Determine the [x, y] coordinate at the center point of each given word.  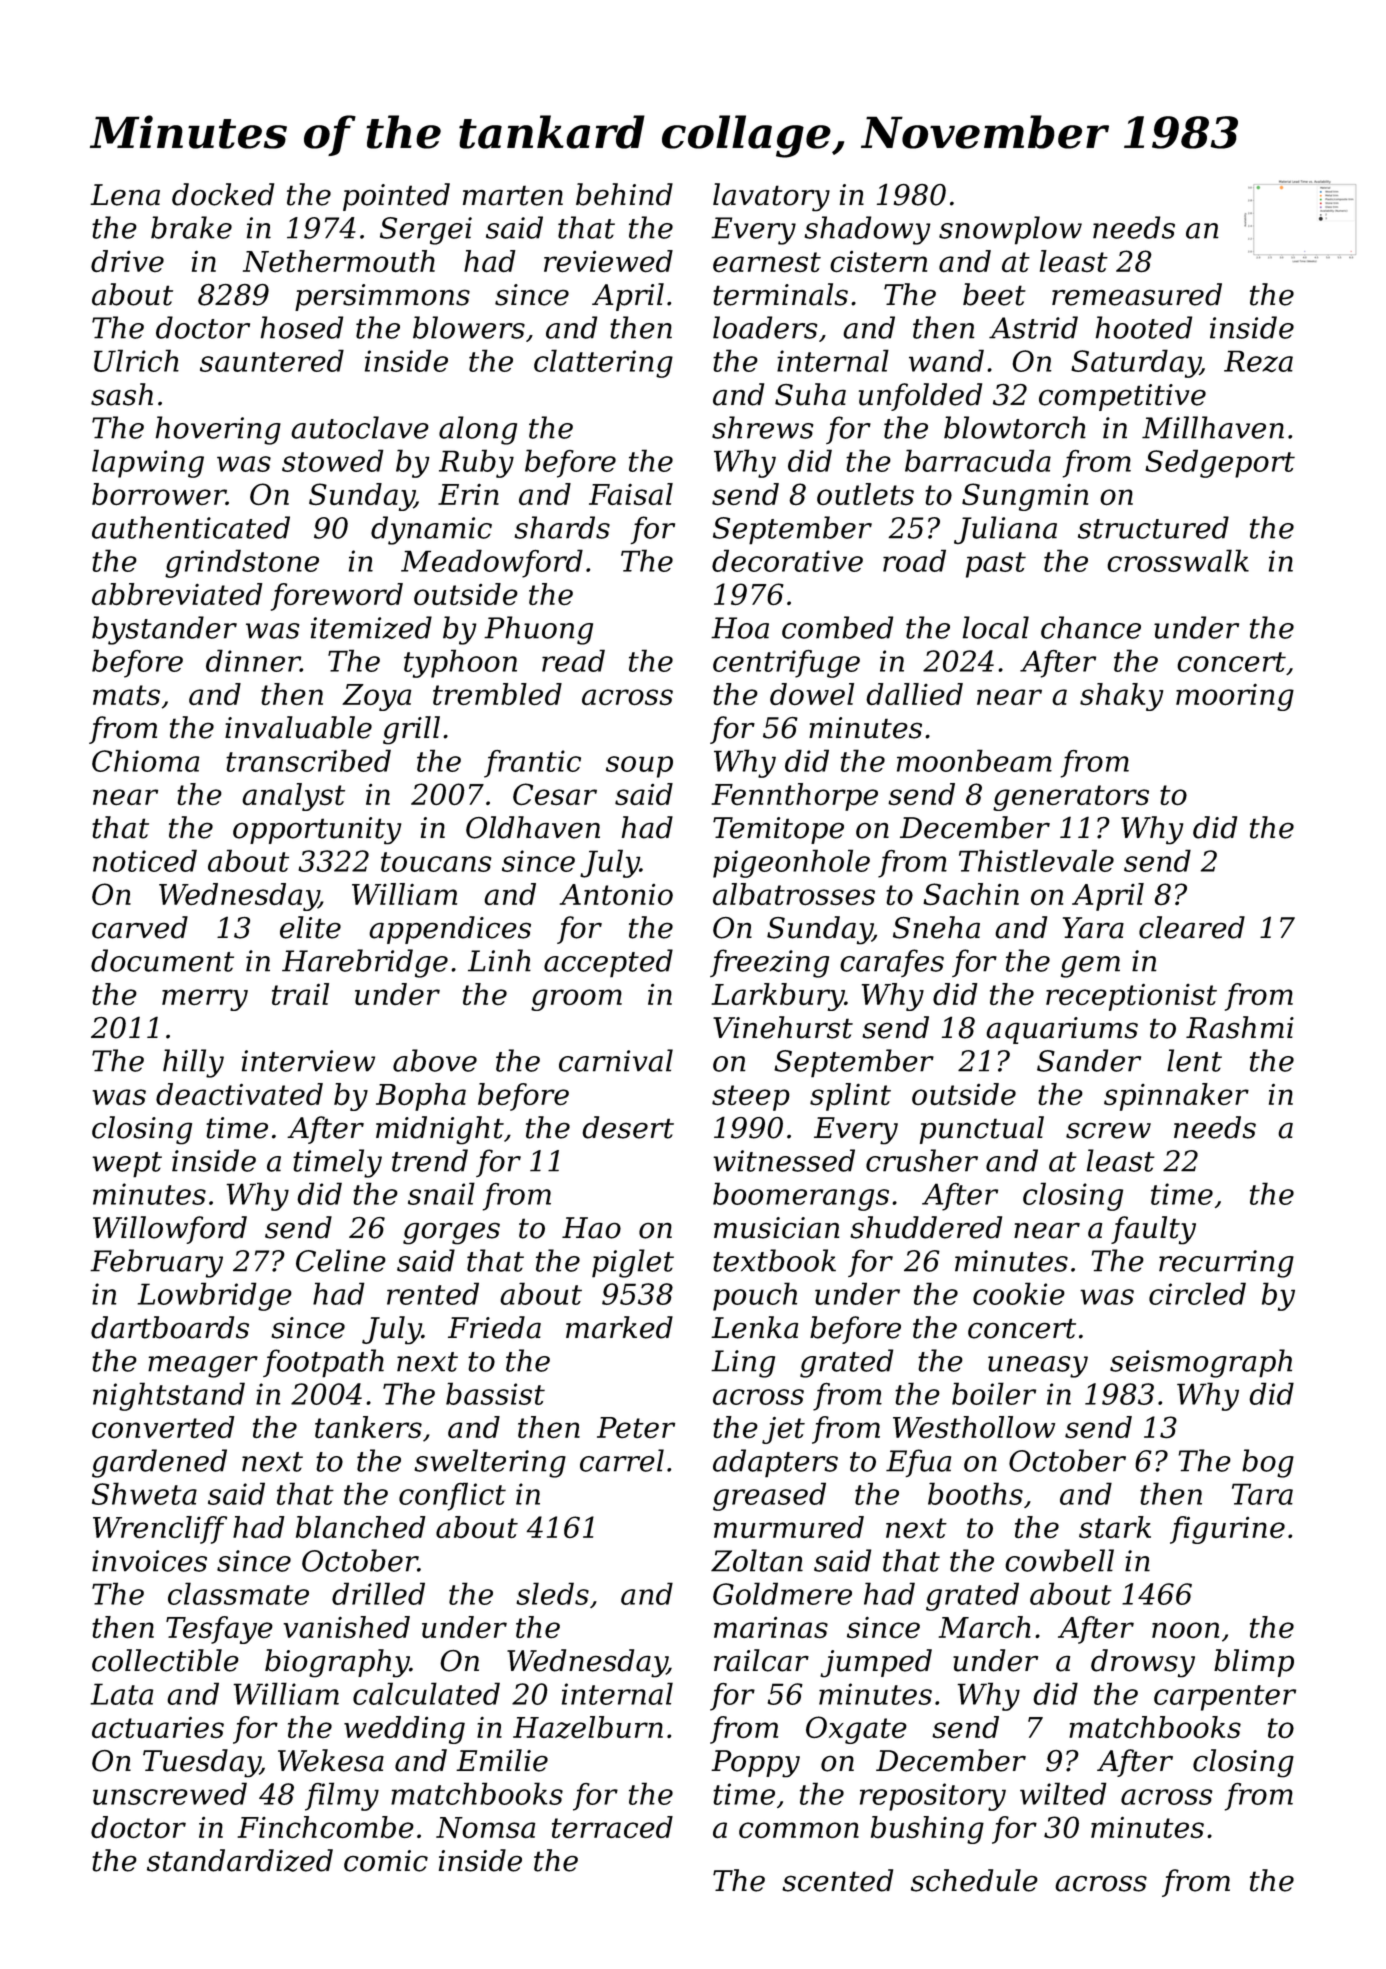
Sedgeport [1220, 463]
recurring [1226, 1264]
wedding [404, 1730]
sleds [552, 1593]
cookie [1019, 1293]
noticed [145, 860]
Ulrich [136, 360]
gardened [159, 1463]
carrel [622, 1460]
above [435, 1060]
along [478, 430]
